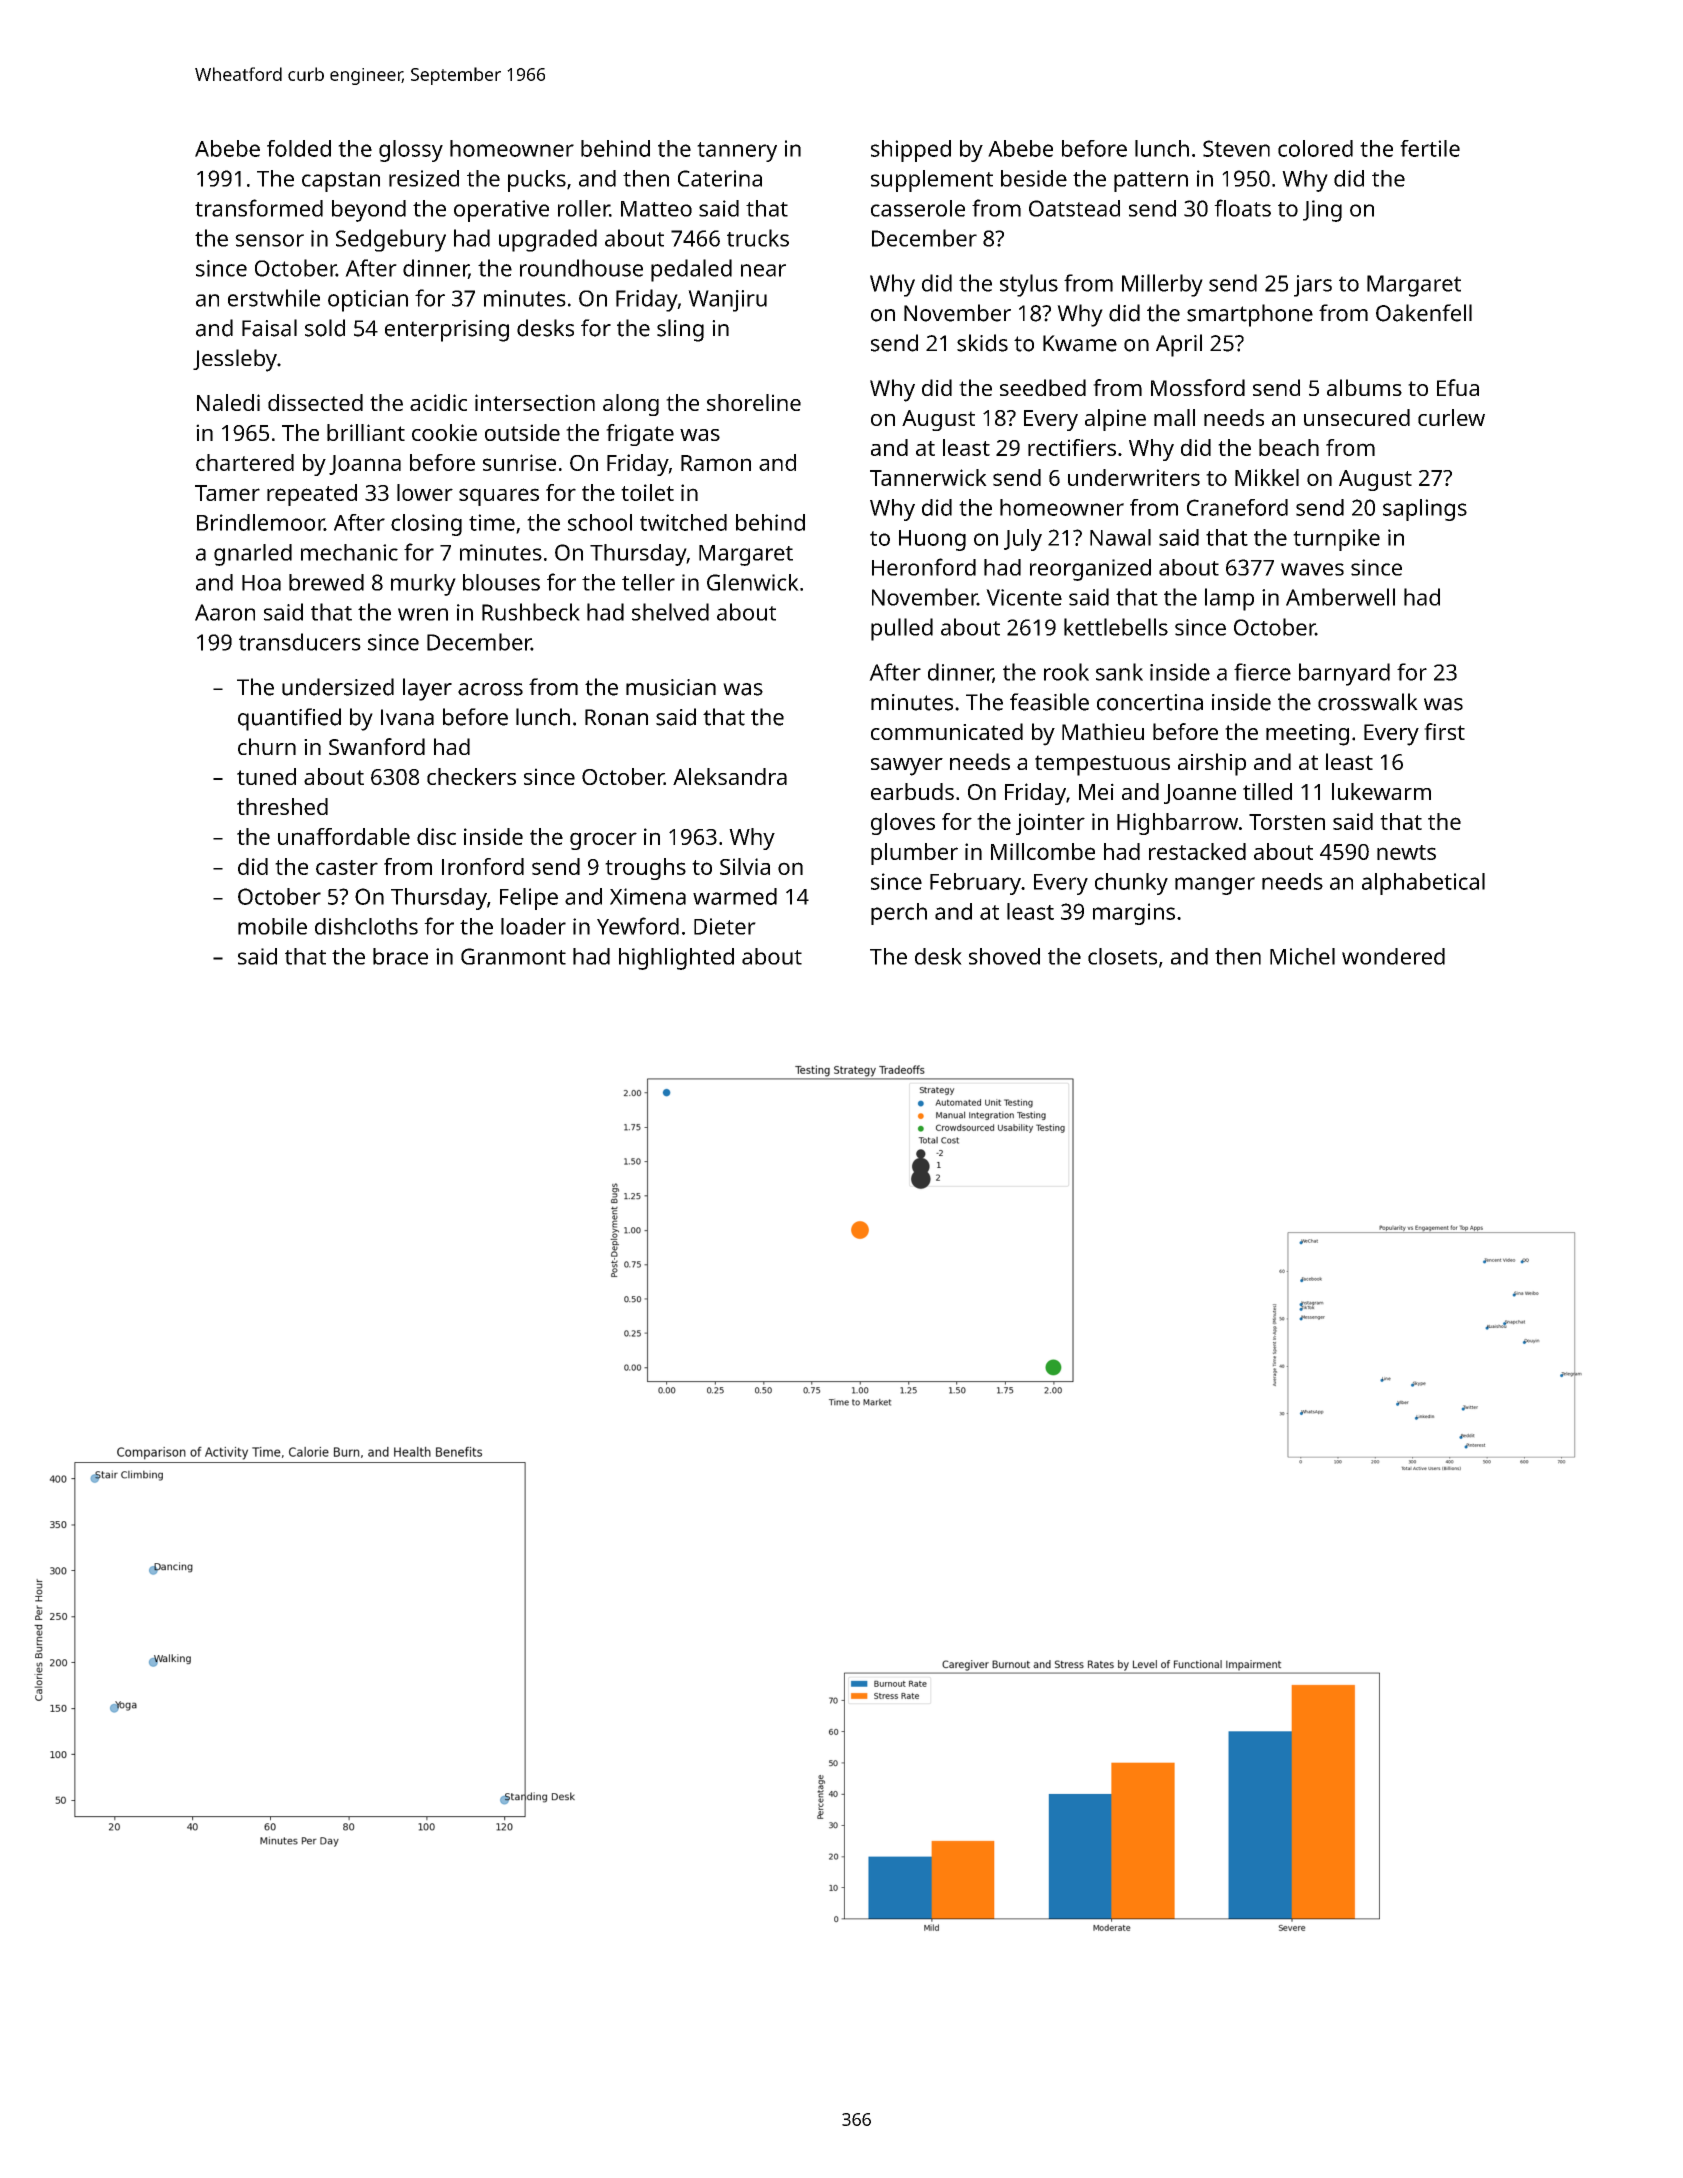 This screenshot has width=1683, height=2178. I want to click on Mikkel, so click(1267, 477).
